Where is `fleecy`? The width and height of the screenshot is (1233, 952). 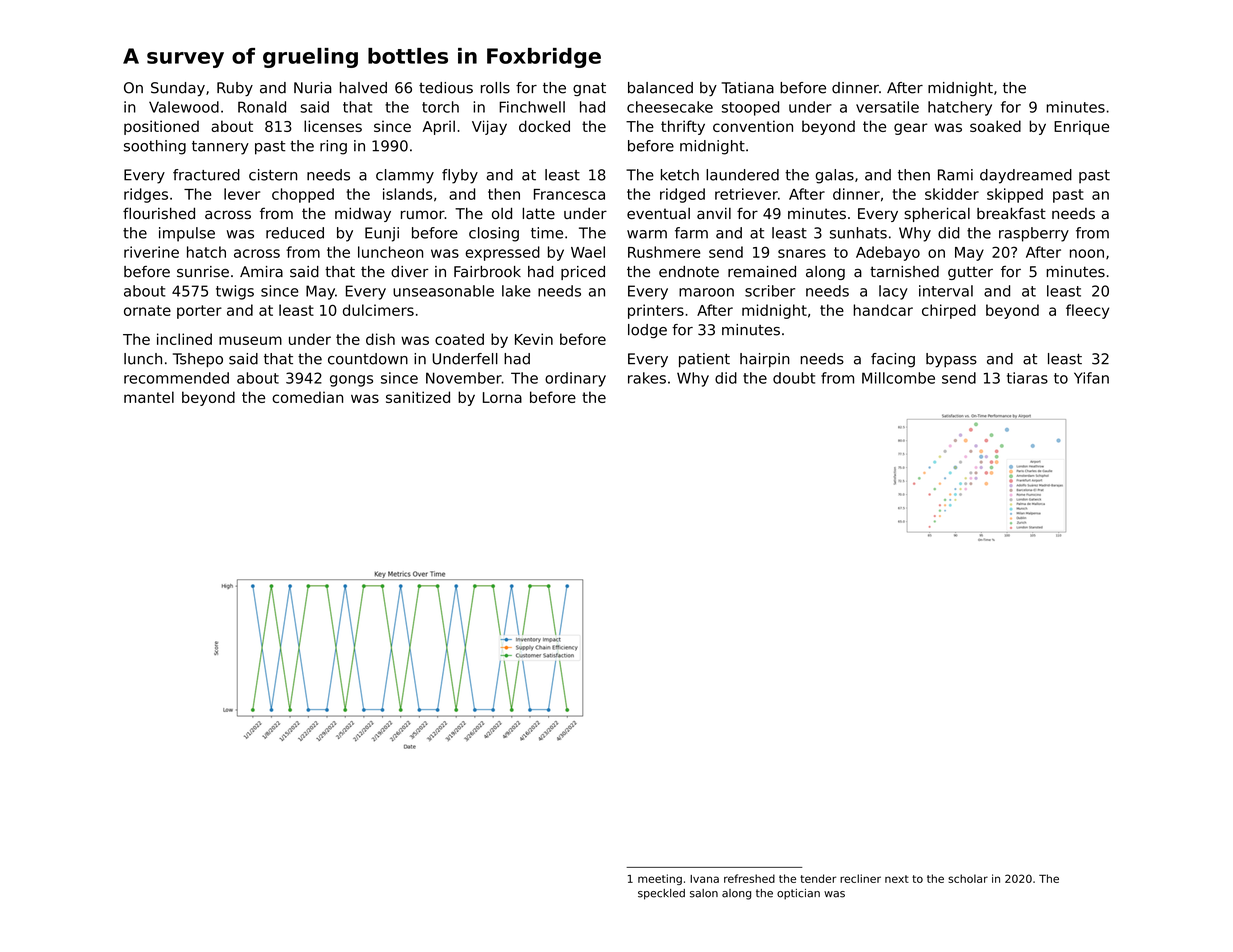 fleecy is located at coordinates (1087, 311).
